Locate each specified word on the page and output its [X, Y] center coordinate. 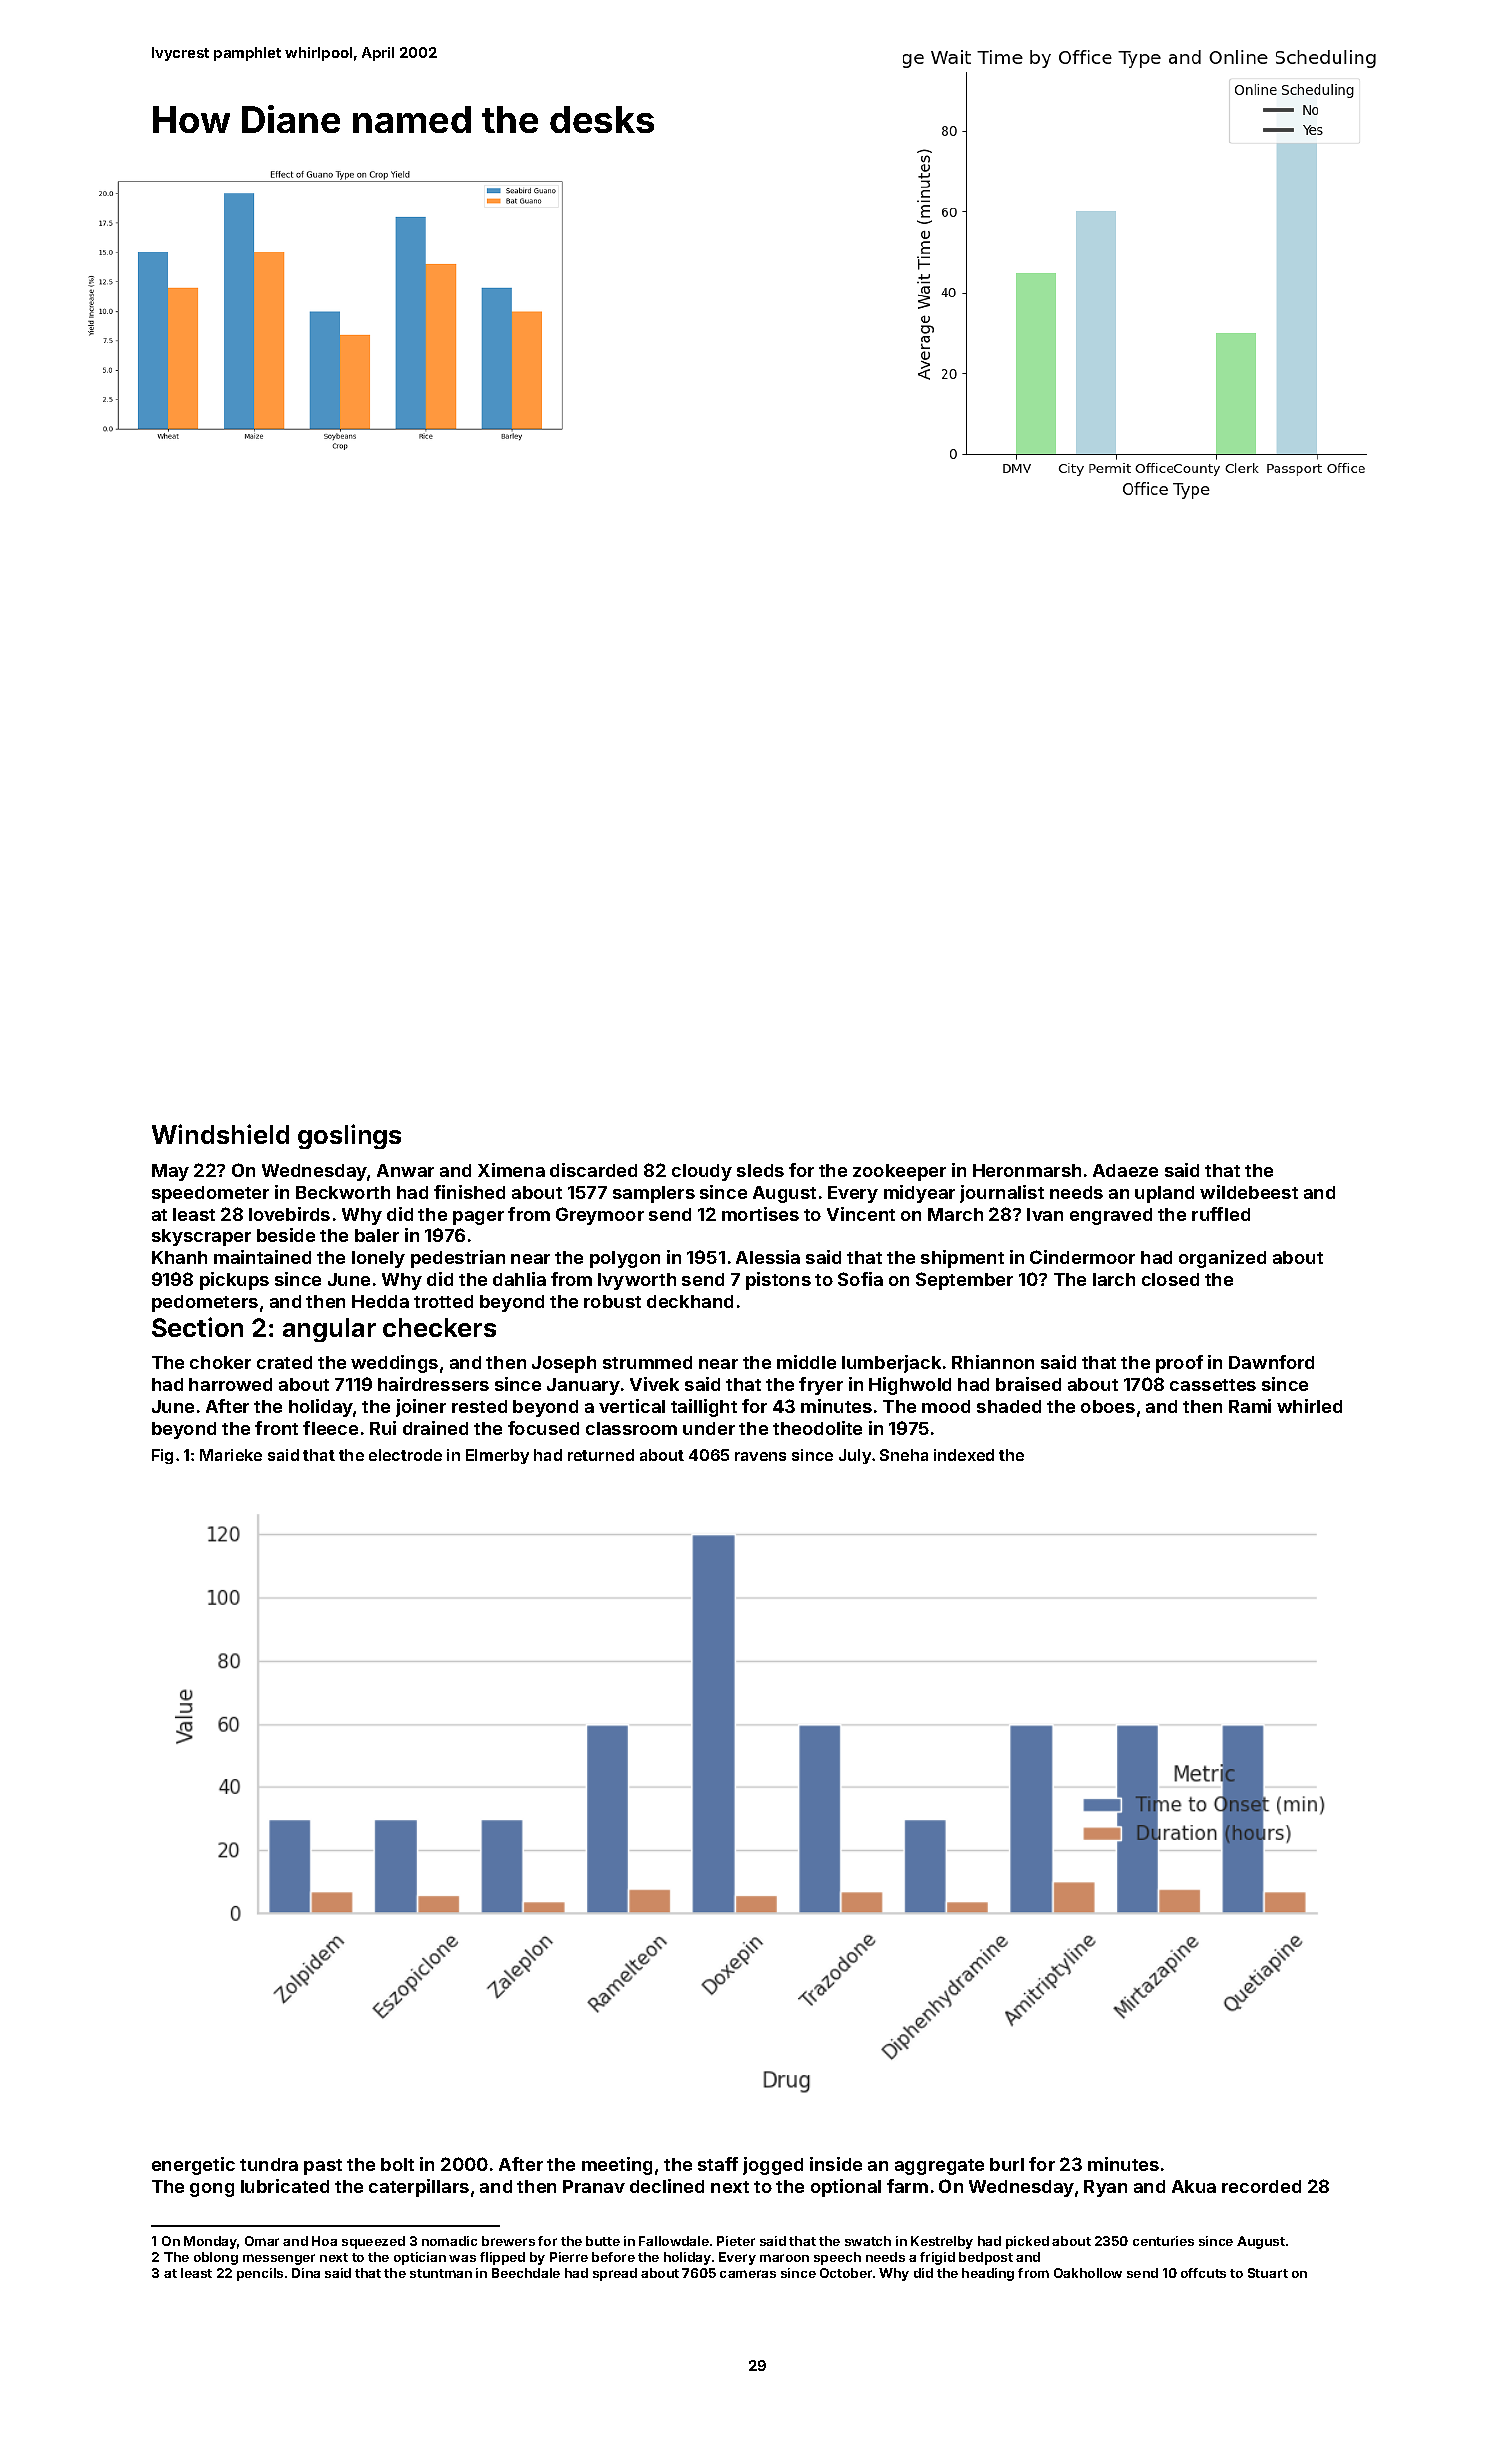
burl [1007, 2164]
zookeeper [899, 1172]
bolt [397, 2164]
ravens [760, 1456]
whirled [1309, 1406]
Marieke [231, 1455]
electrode [405, 1455]
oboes [1108, 1406]
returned [601, 1455]
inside [836, 2164]
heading [988, 2274]
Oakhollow [1088, 2273]
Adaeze [1125, 1170]
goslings [349, 1136]
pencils [260, 2274]
